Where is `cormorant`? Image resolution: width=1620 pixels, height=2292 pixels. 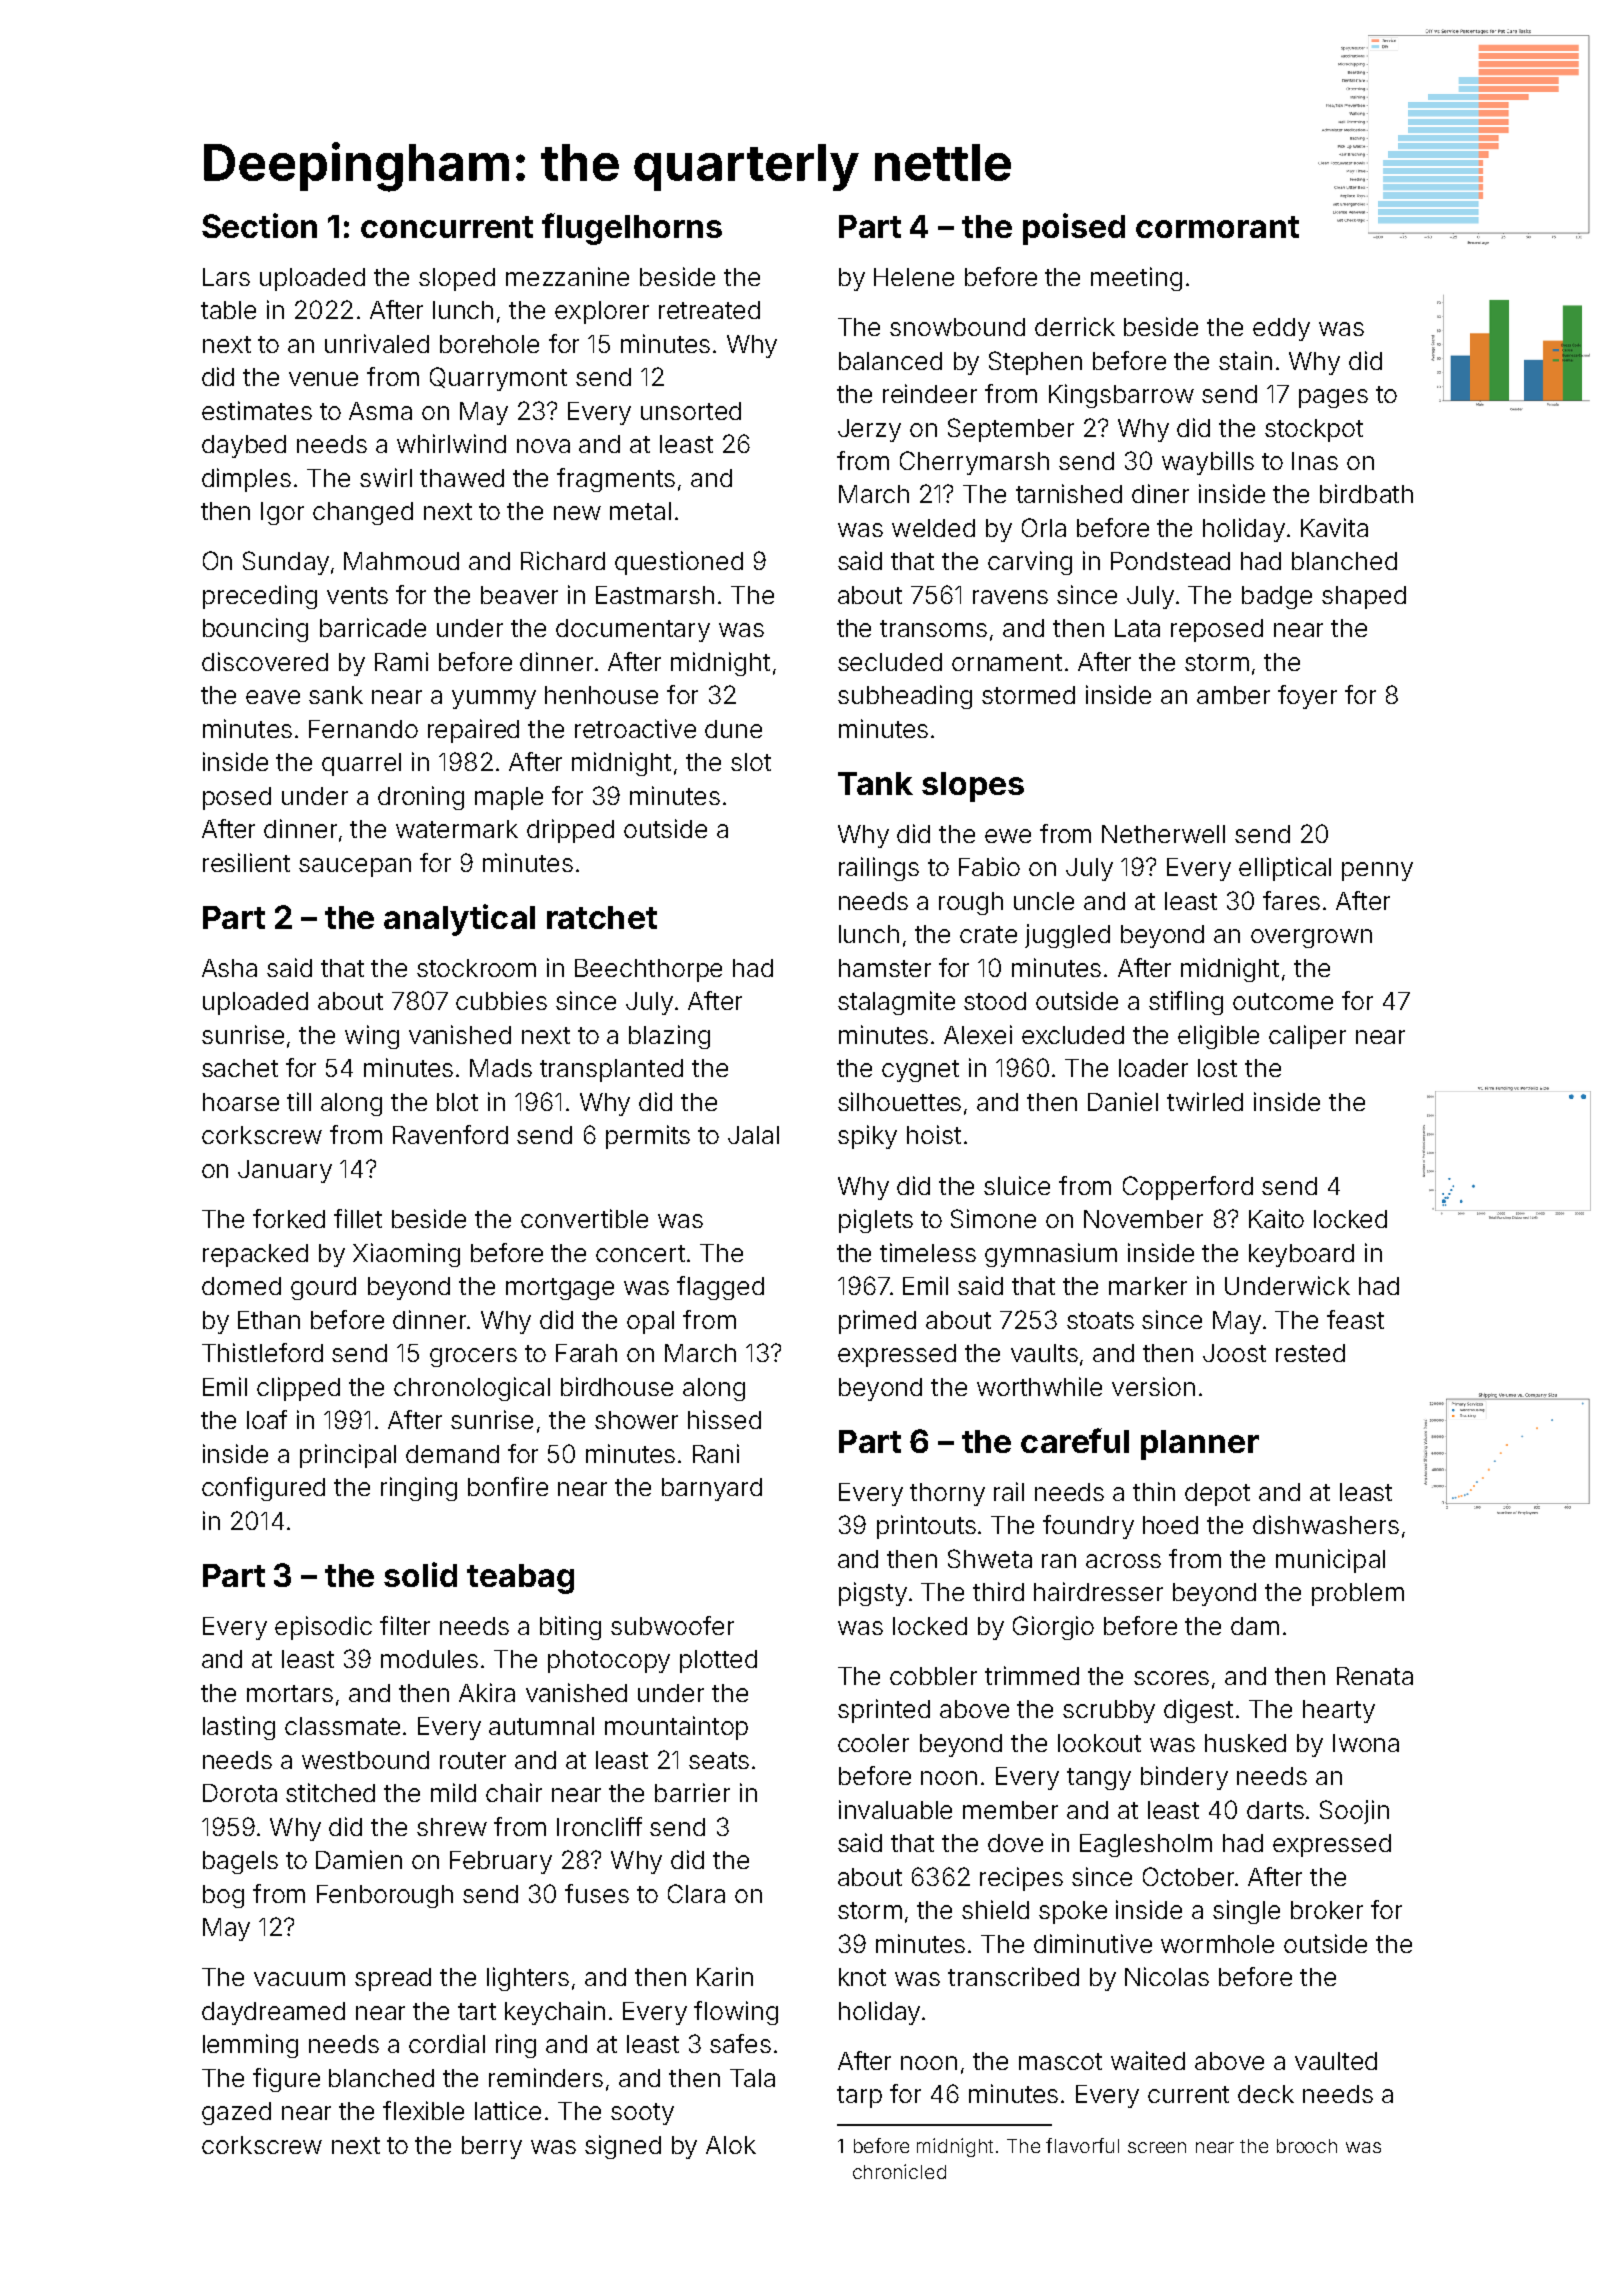 cormorant is located at coordinates (1217, 227).
